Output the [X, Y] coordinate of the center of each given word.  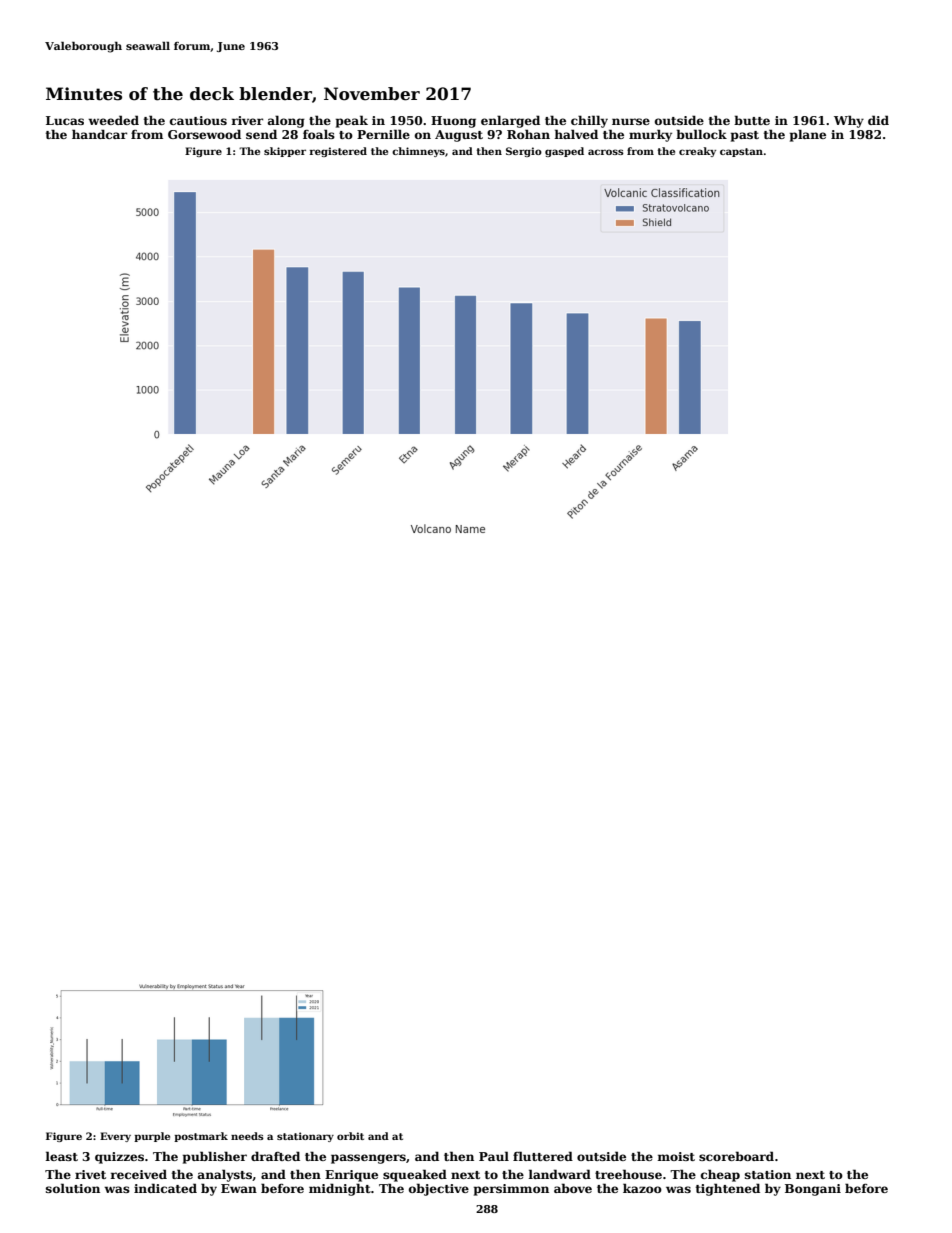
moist [676, 1156]
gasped [564, 152]
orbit [350, 1136]
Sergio [524, 152]
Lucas [65, 120]
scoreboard [736, 1156]
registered [338, 152]
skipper [285, 152]
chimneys [418, 152]
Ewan [239, 1188]
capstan [741, 152]
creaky [697, 152]
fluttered [543, 1156]
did [878, 120]
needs [247, 1136]
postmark [201, 1137]
